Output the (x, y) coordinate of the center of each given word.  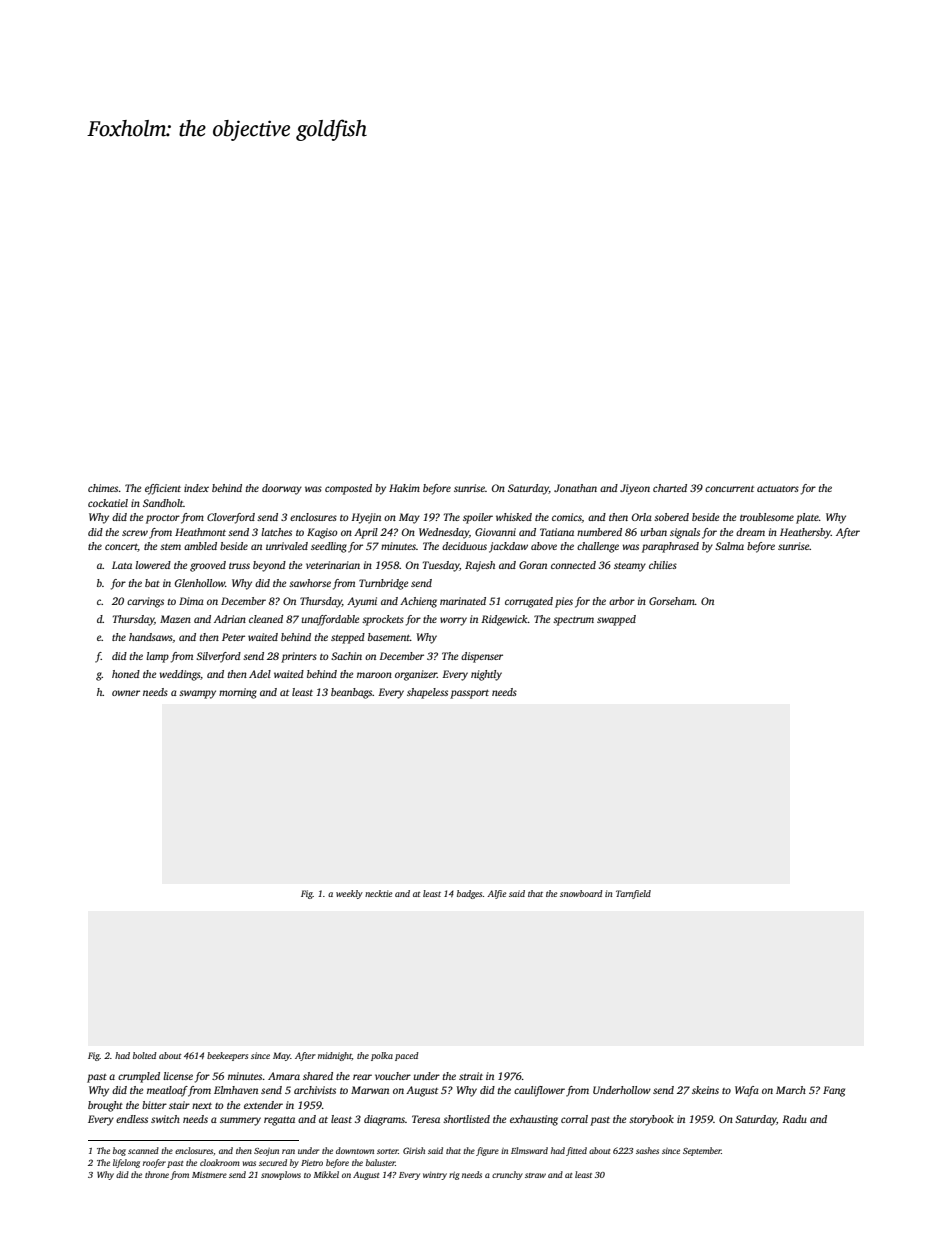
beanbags (352, 693)
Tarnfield (633, 894)
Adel (260, 674)
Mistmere (209, 1175)
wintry (435, 1176)
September (702, 1151)
